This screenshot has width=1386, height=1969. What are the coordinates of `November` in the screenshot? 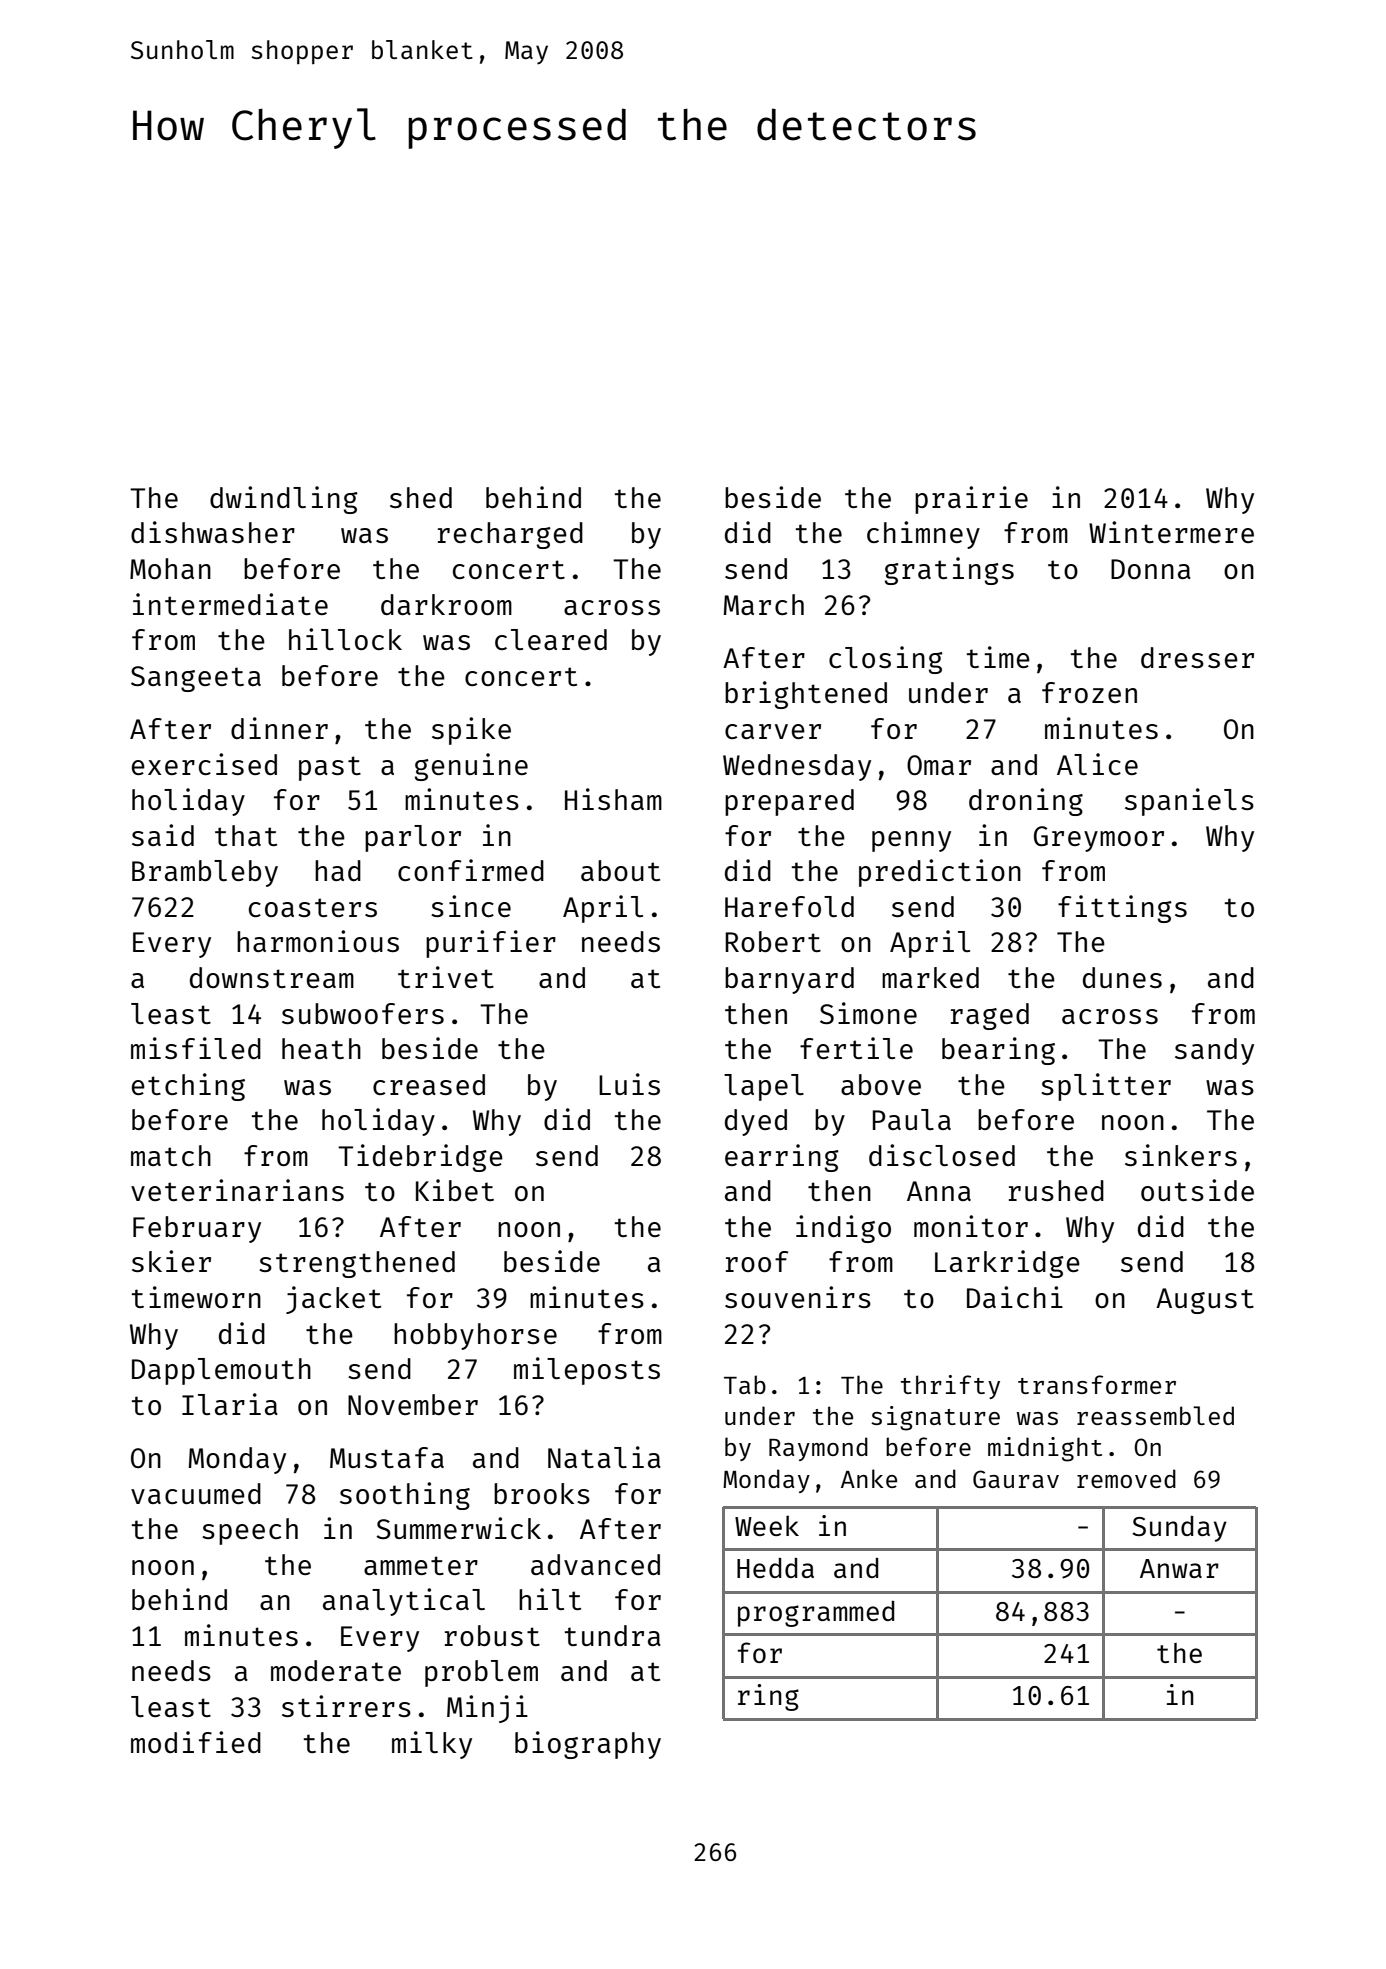 It's located at (413, 1404).
